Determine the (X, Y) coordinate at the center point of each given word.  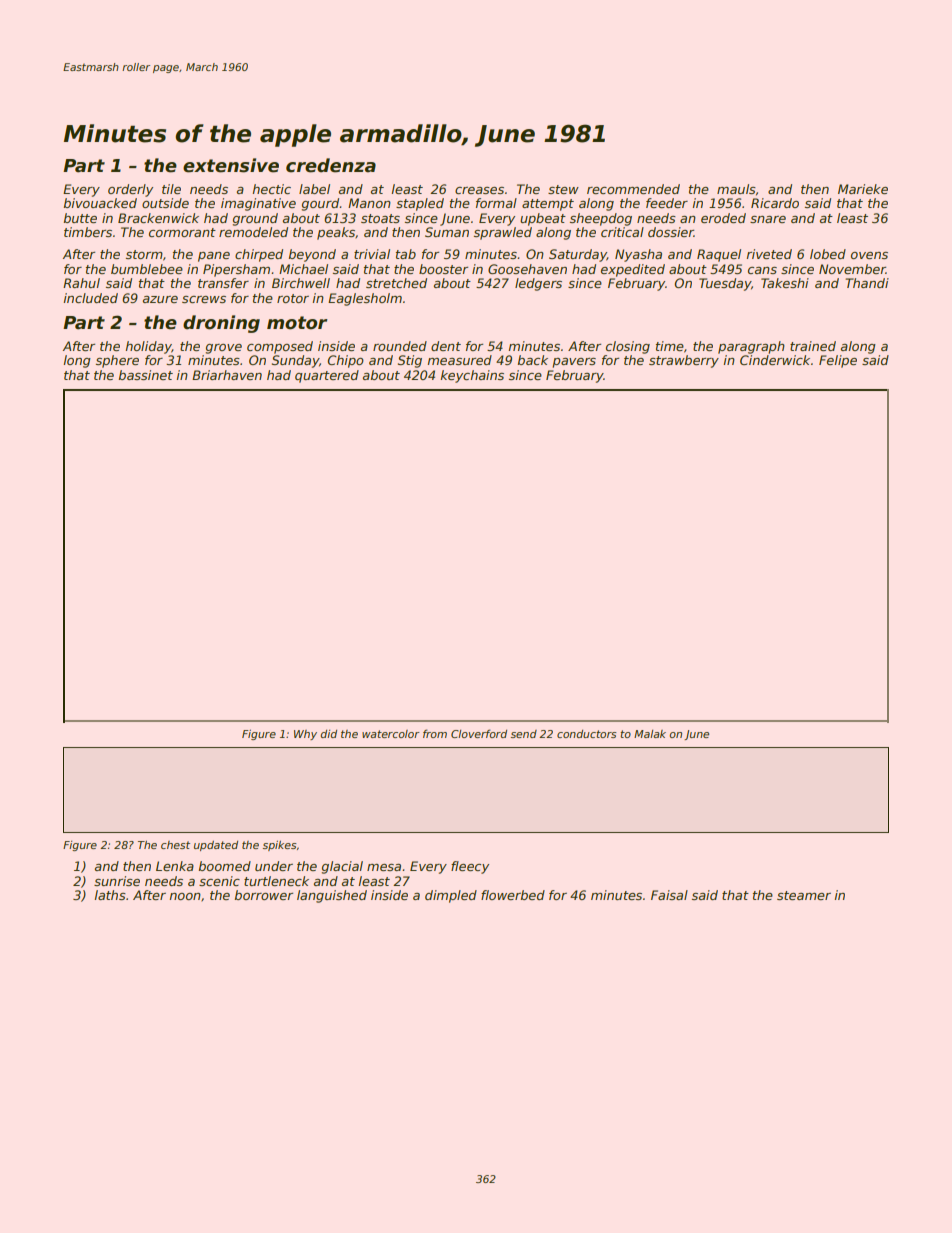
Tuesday (725, 284)
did (329, 734)
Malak (650, 734)
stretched (396, 283)
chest (175, 845)
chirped (259, 255)
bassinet (146, 375)
